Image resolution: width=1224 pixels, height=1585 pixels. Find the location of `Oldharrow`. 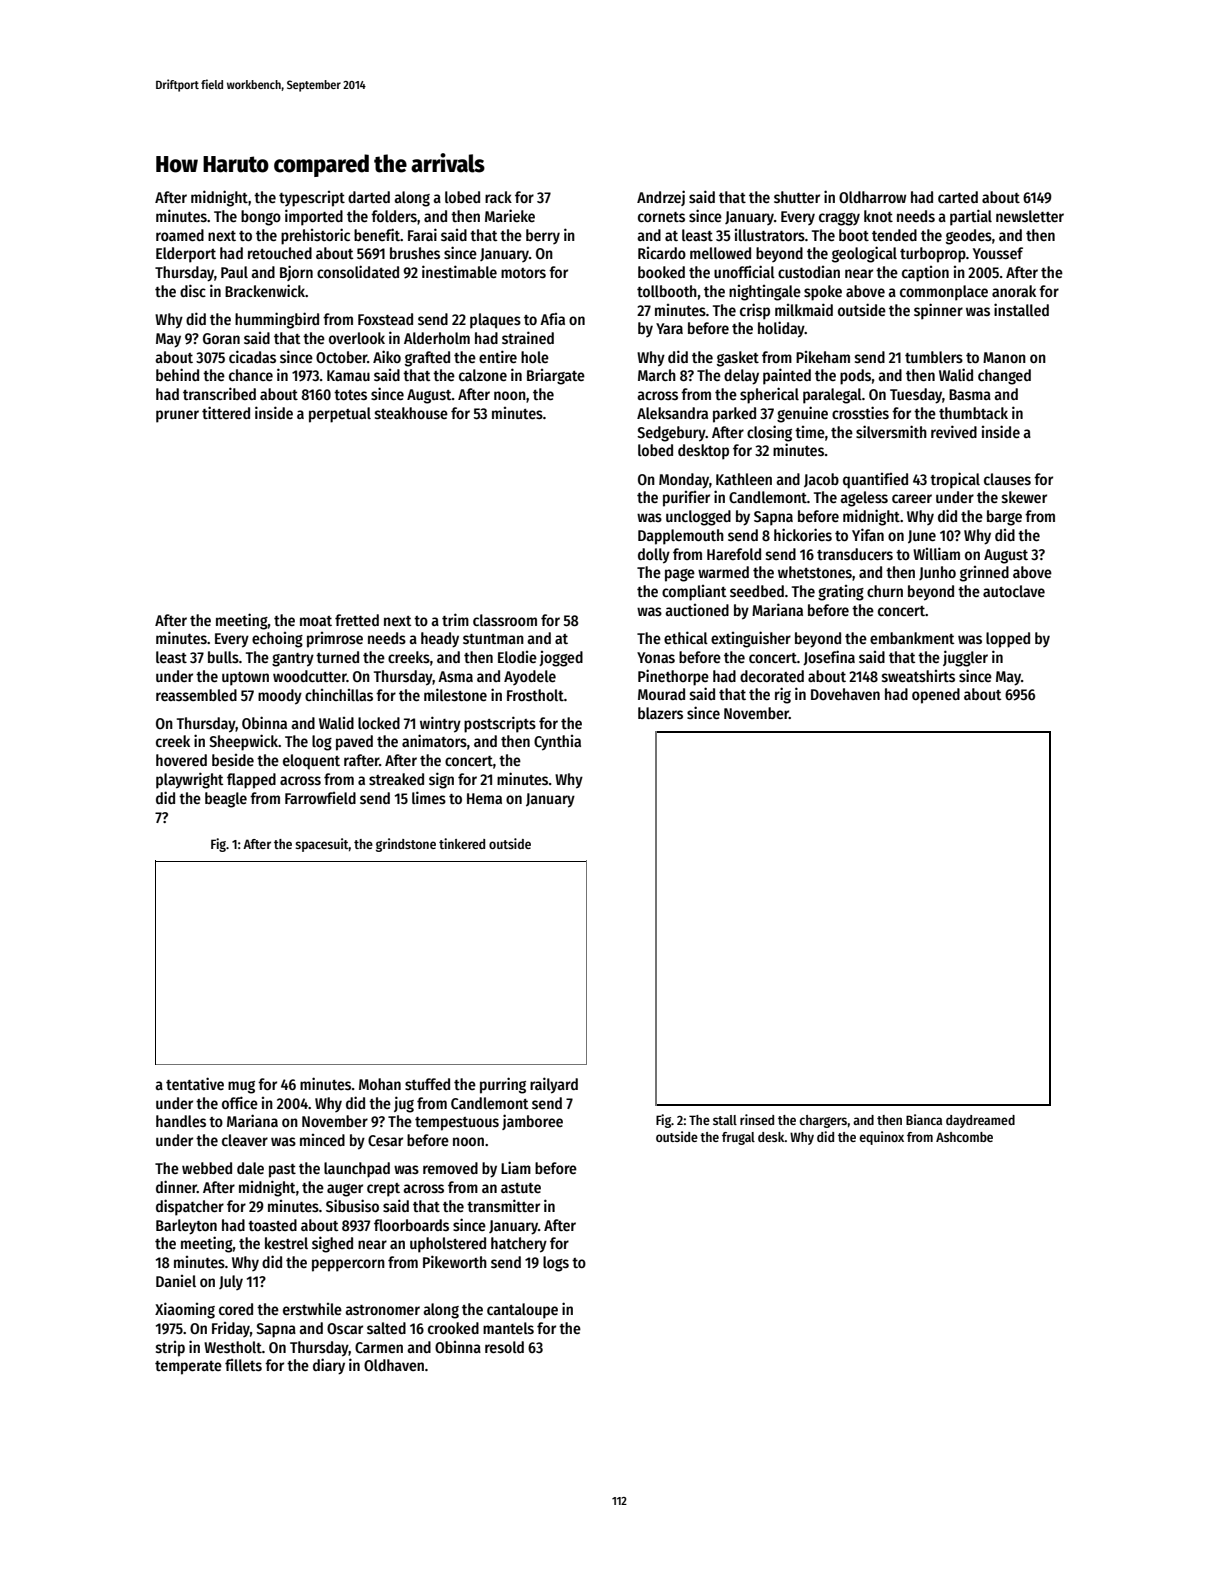

Oldharrow is located at coordinates (872, 197).
